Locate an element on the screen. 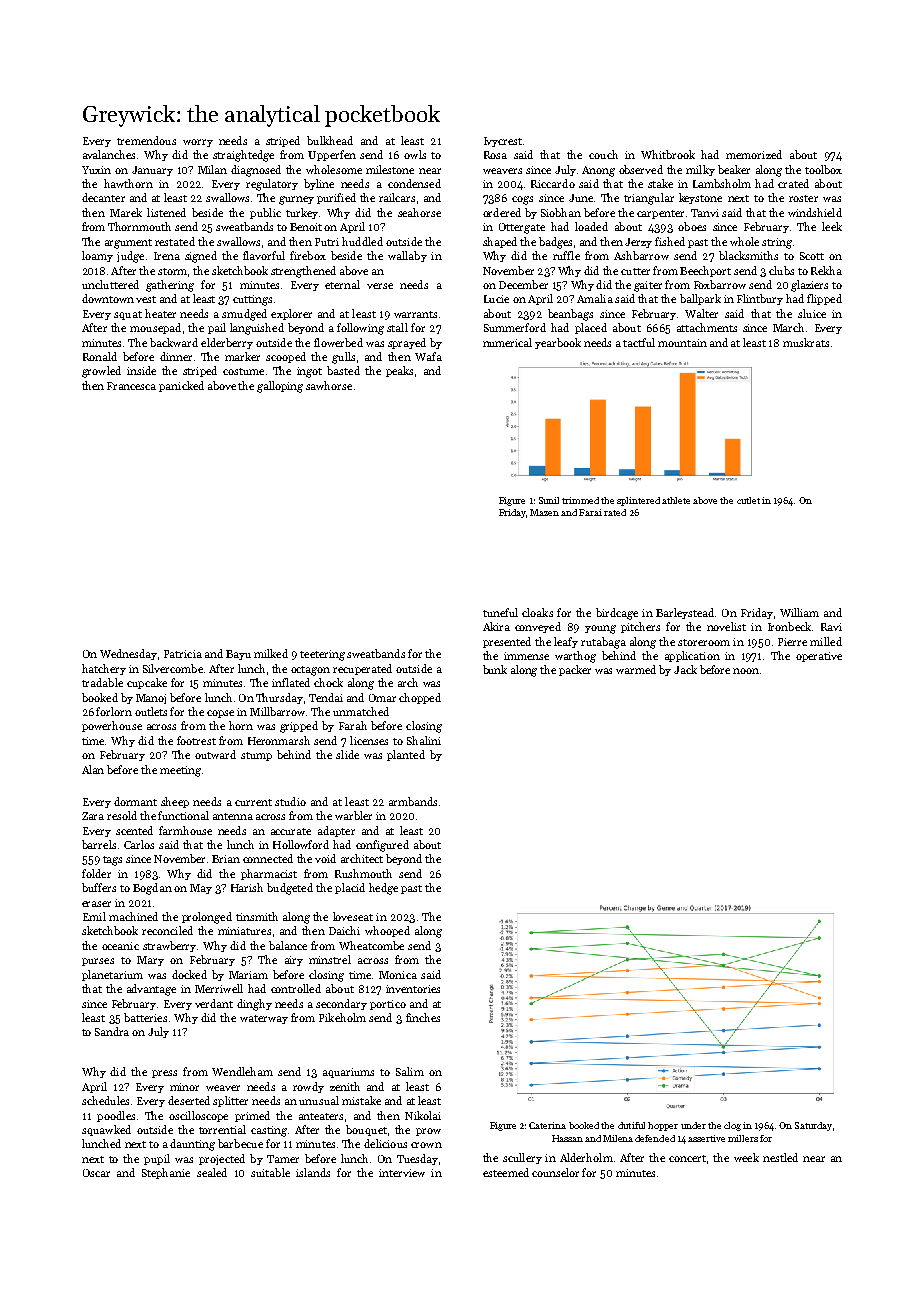 Image resolution: width=924 pixels, height=1308 pixels. teetering is located at coordinates (322, 655).
